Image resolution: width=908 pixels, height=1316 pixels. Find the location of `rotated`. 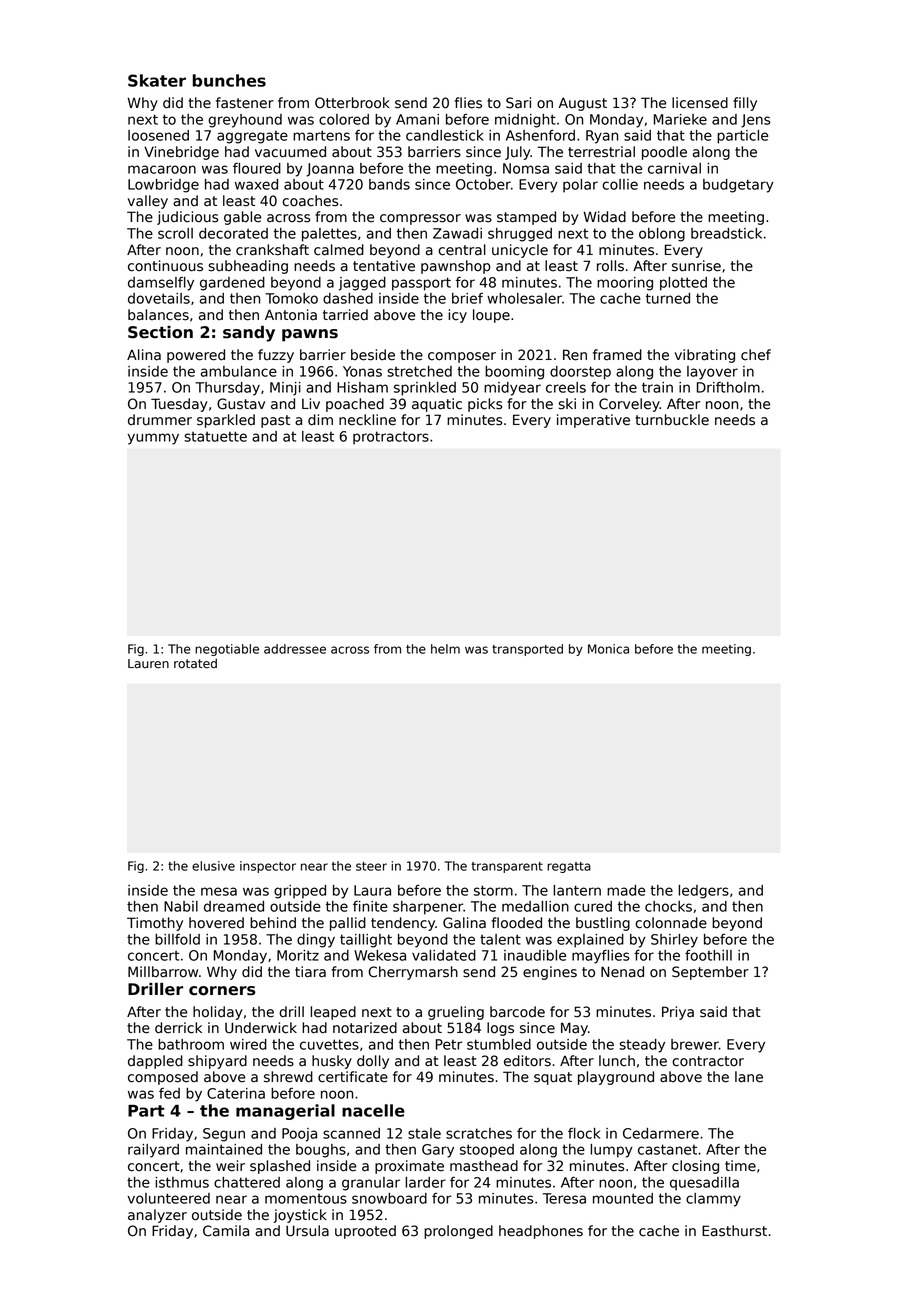

rotated is located at coordinates (195, 663).
